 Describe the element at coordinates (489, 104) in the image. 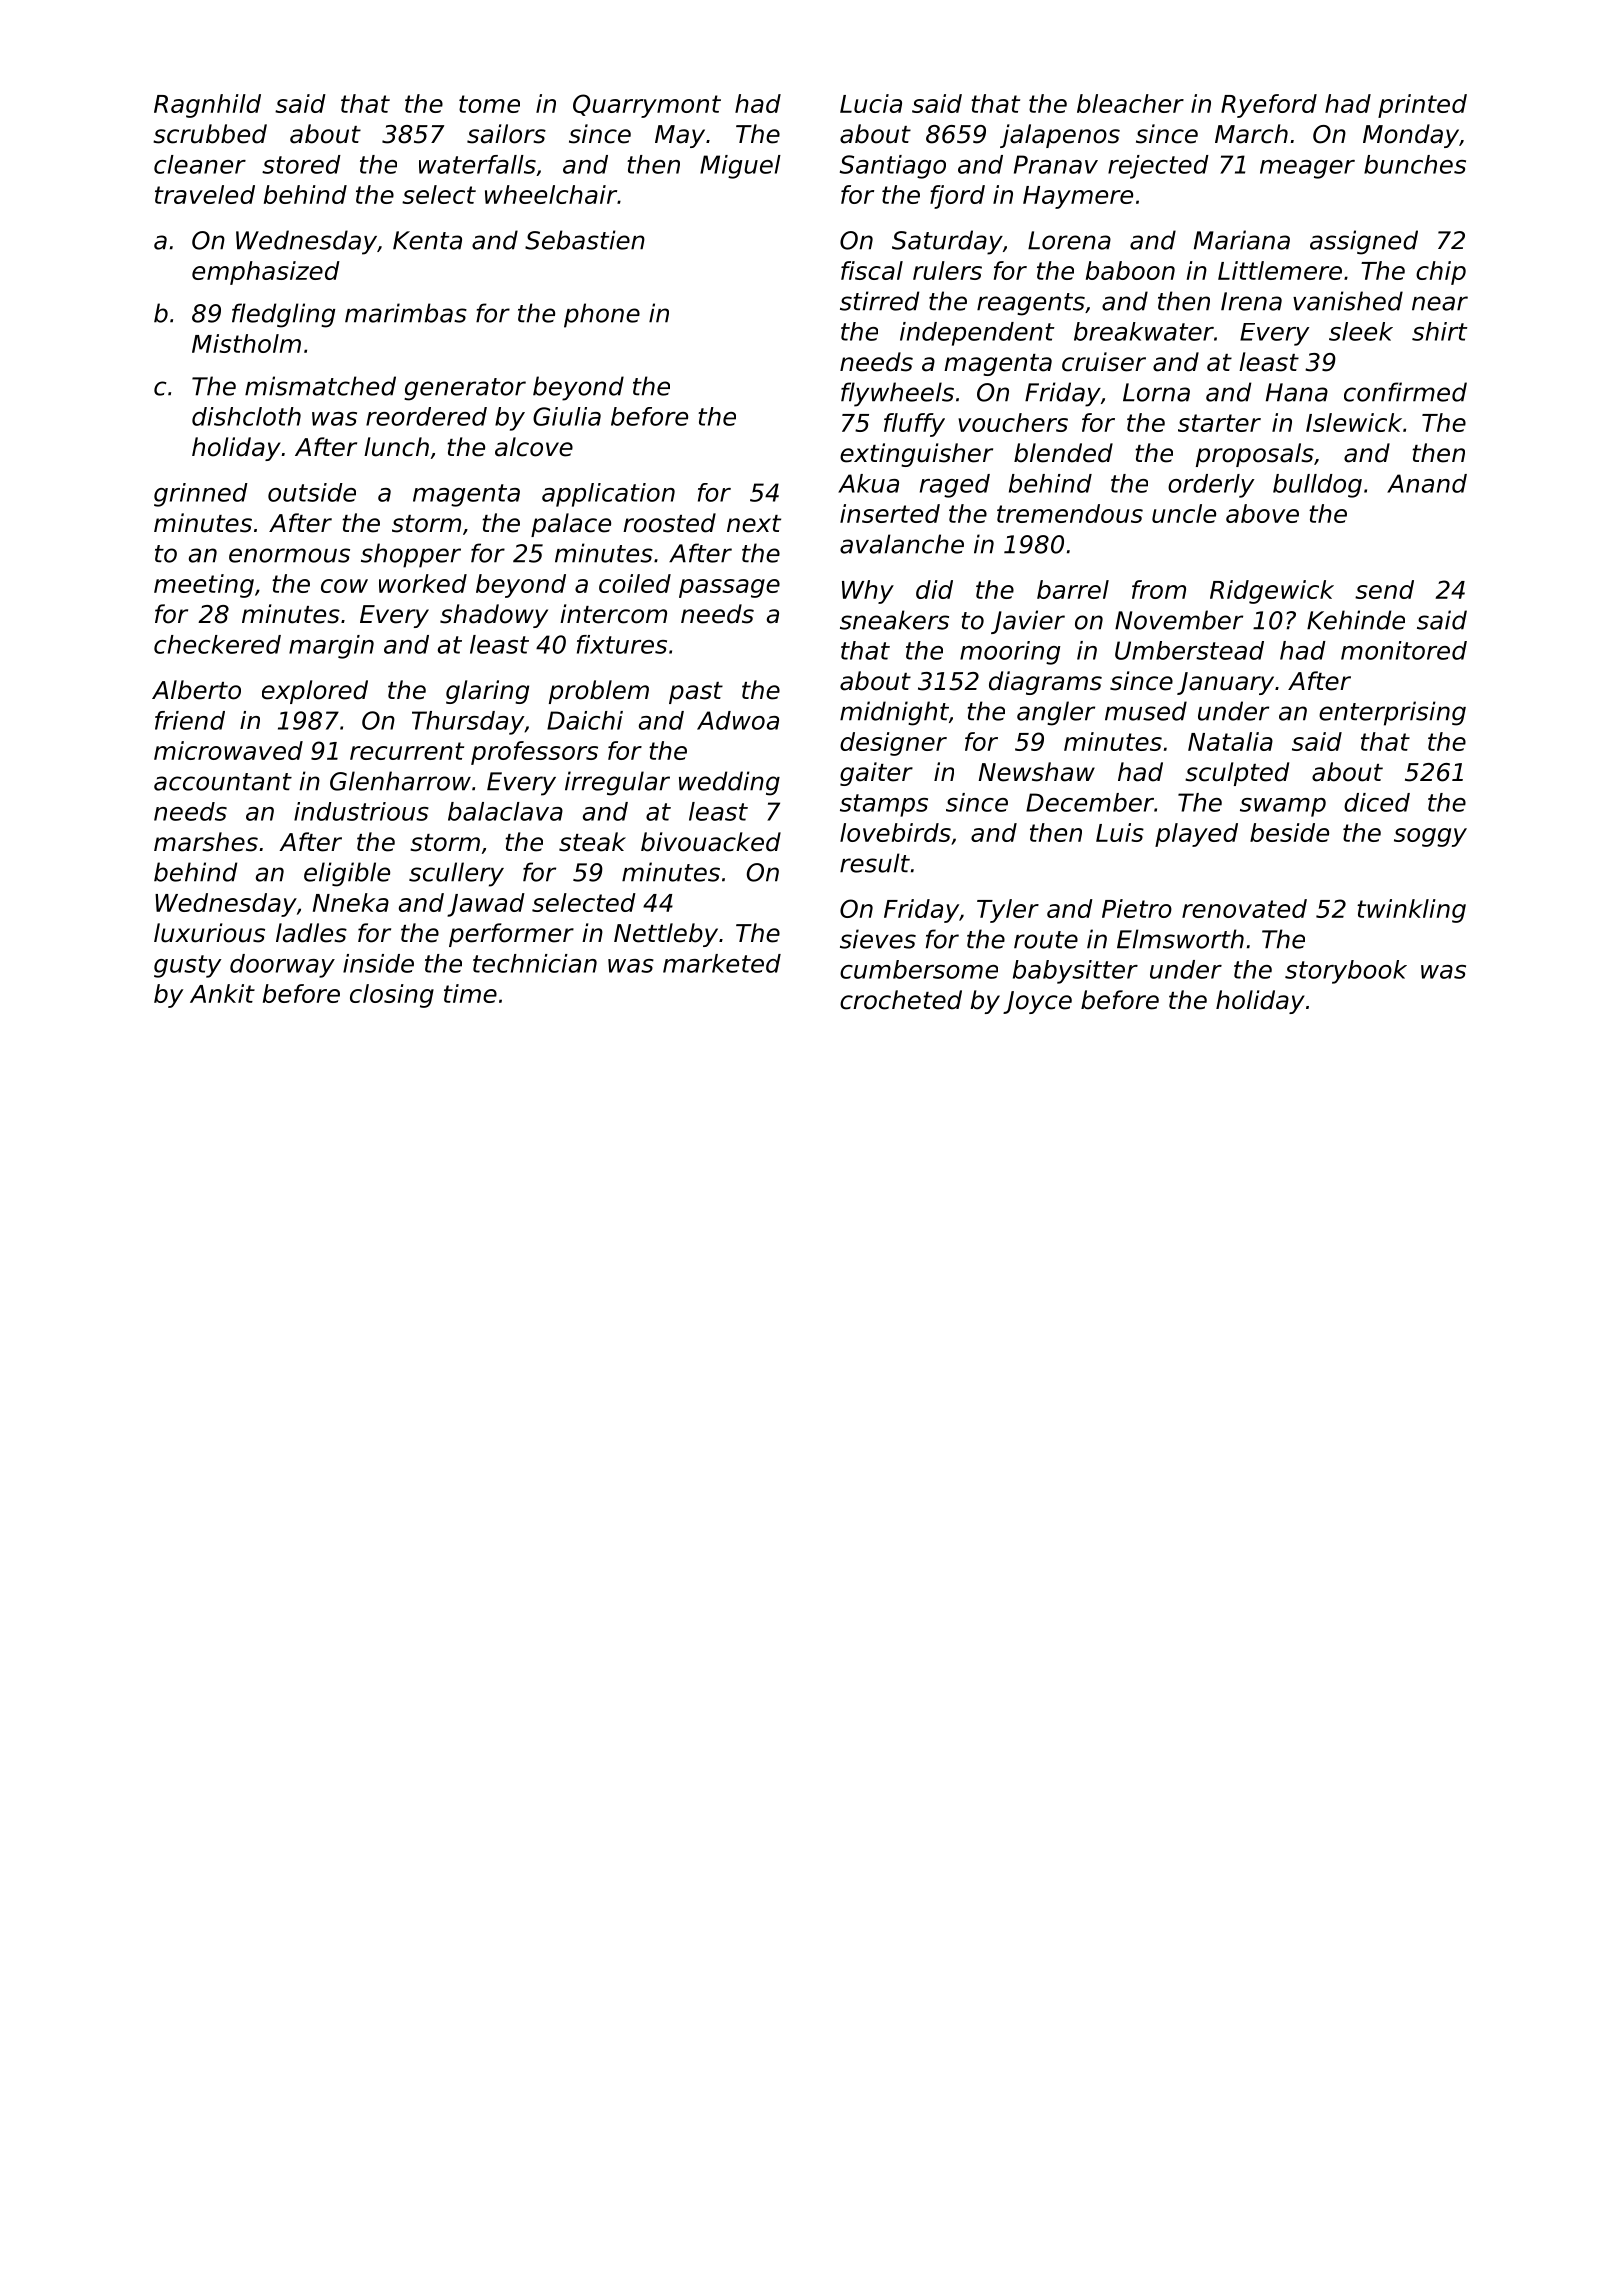

I see `tome` at that location.
